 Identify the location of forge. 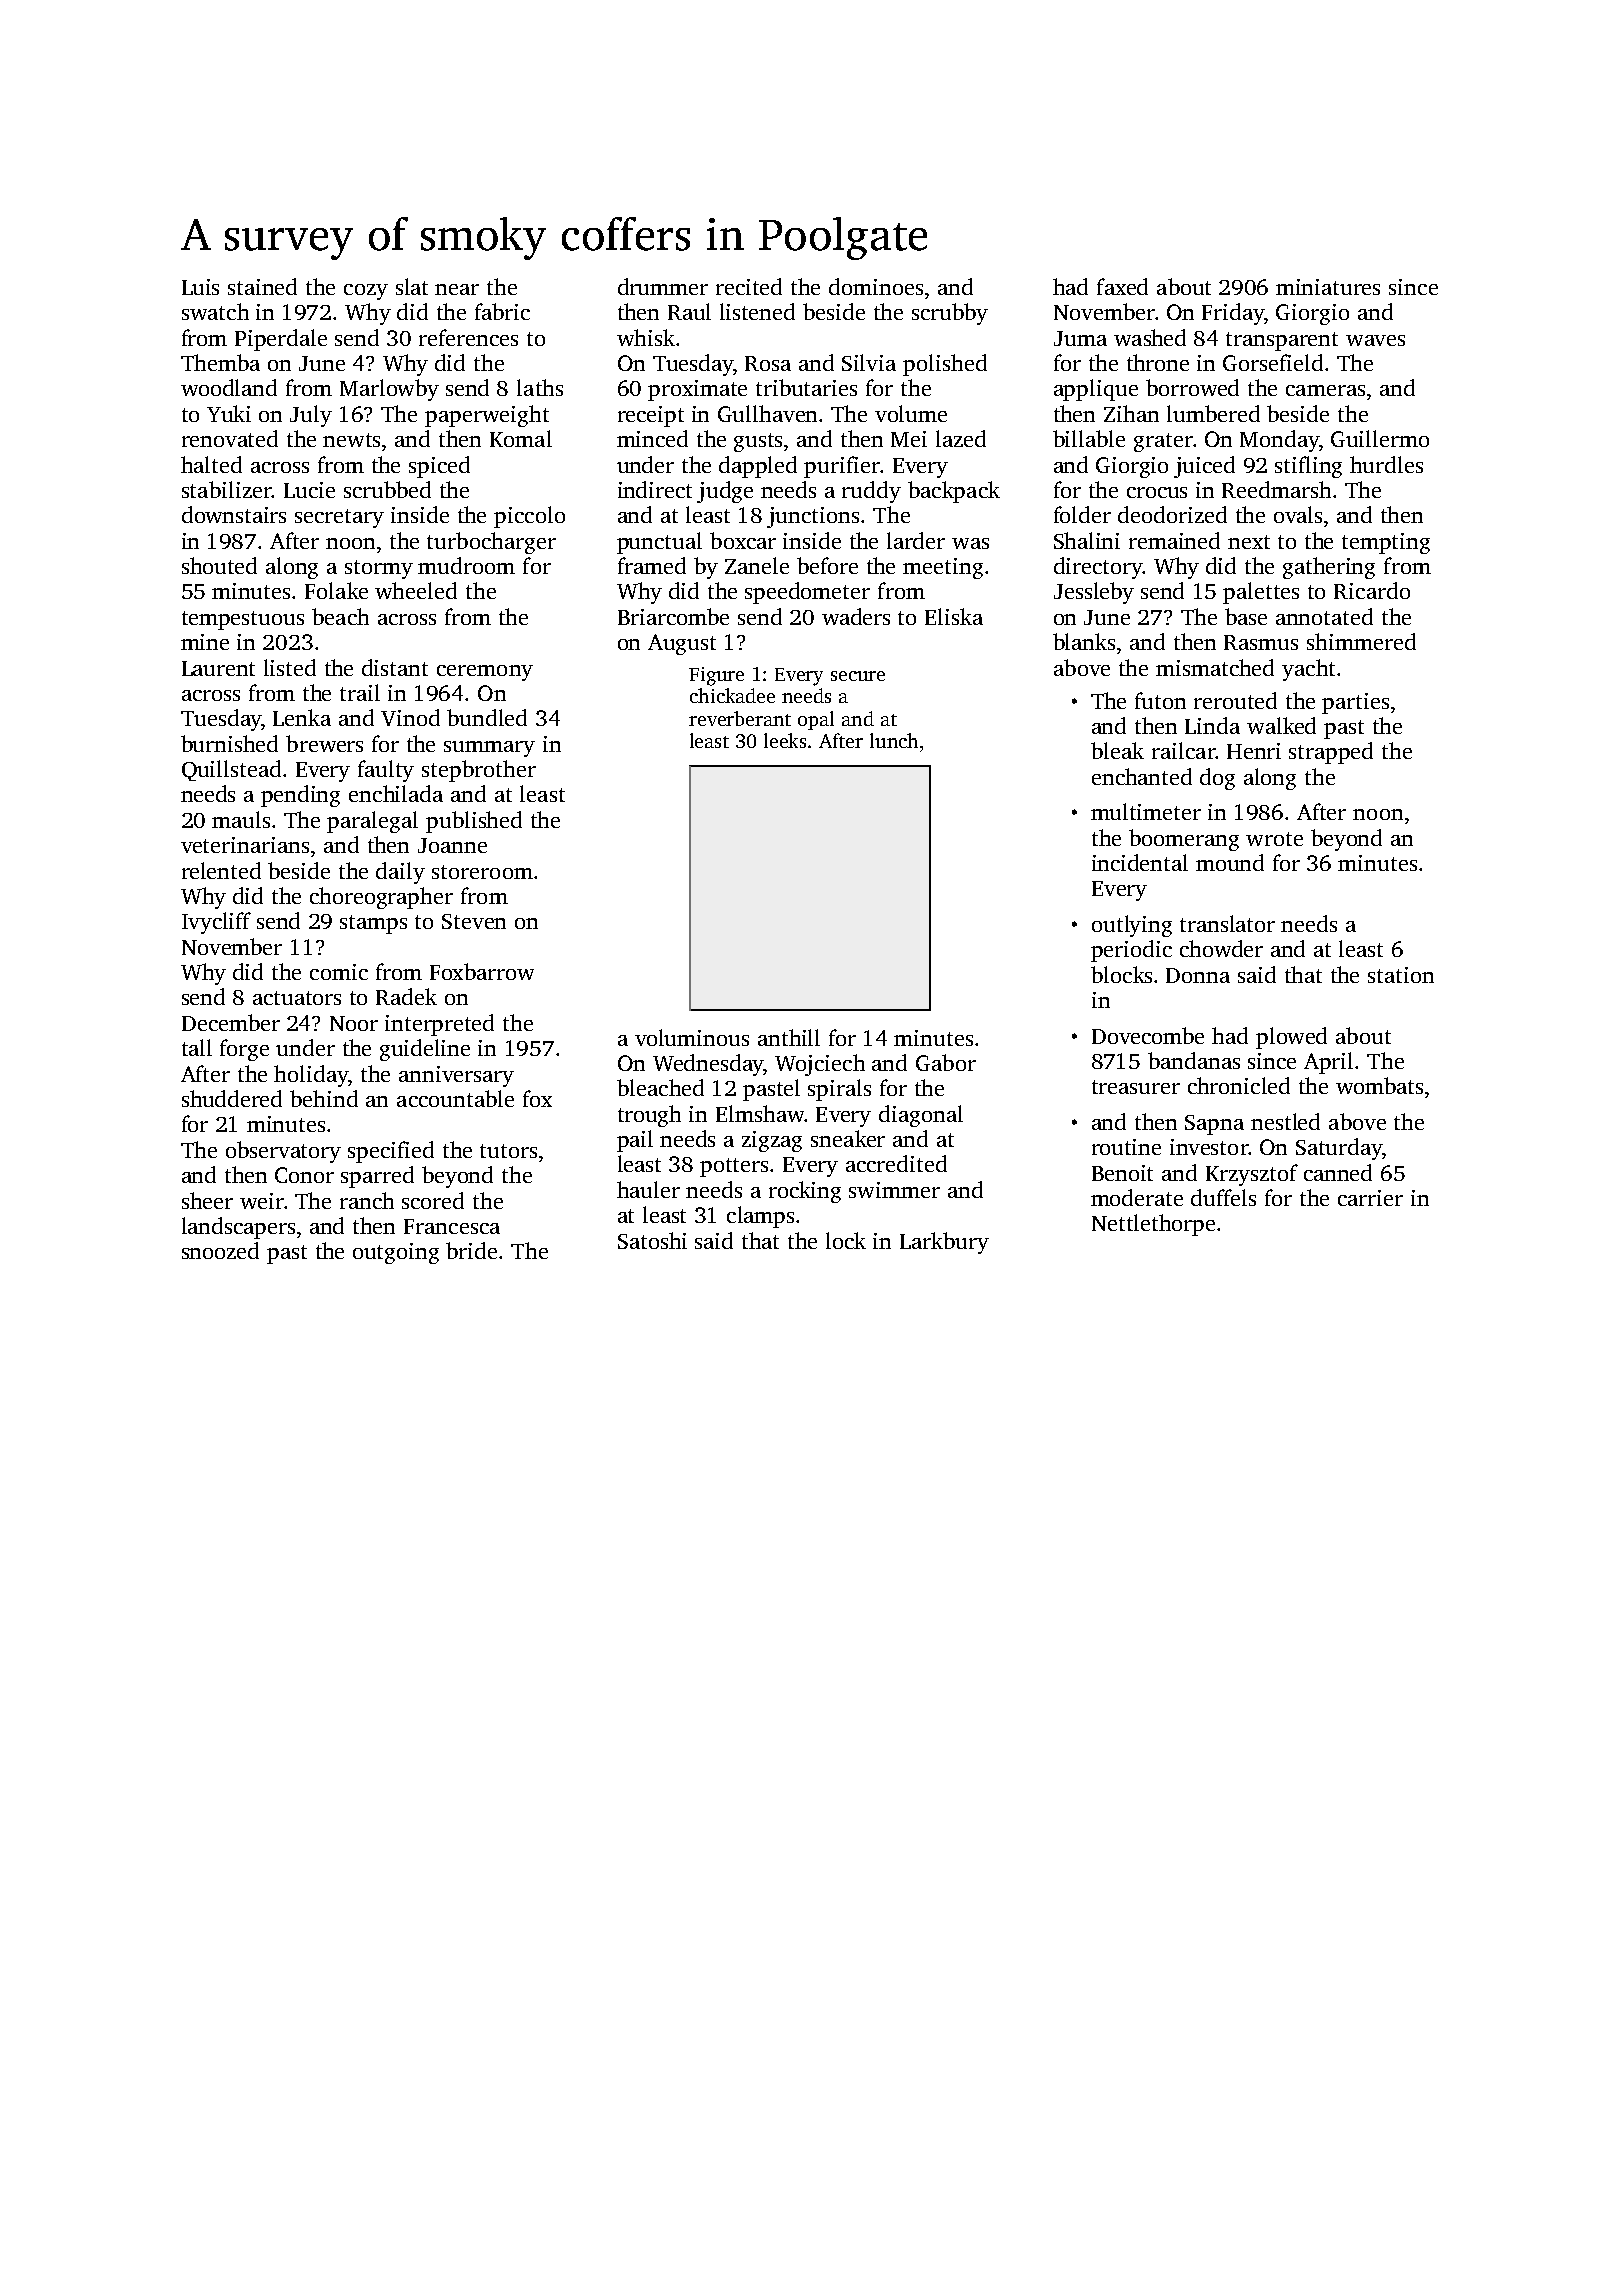
(244, 1050).
